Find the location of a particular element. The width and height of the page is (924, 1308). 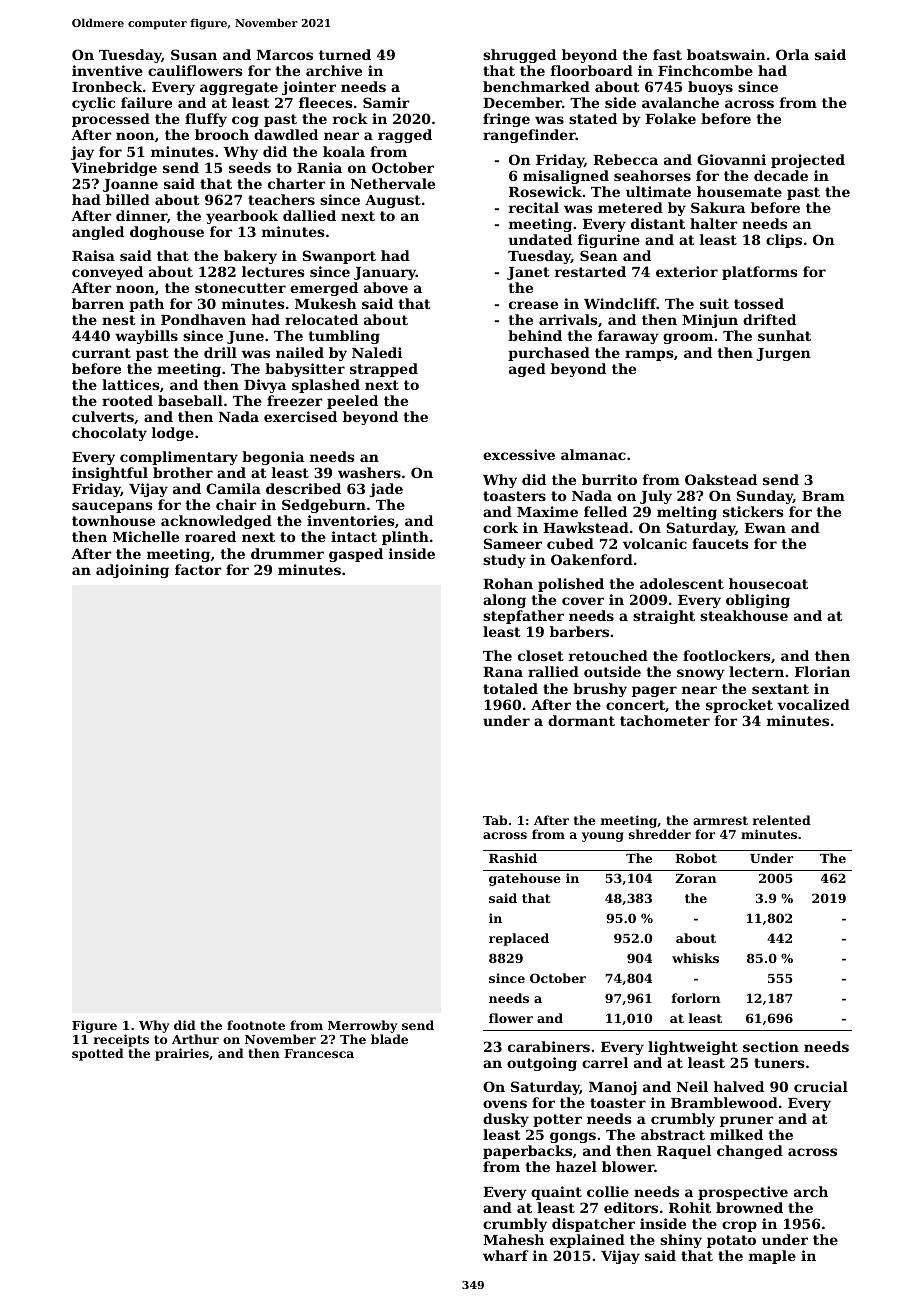

factor is located at coordinates (198, 569).
